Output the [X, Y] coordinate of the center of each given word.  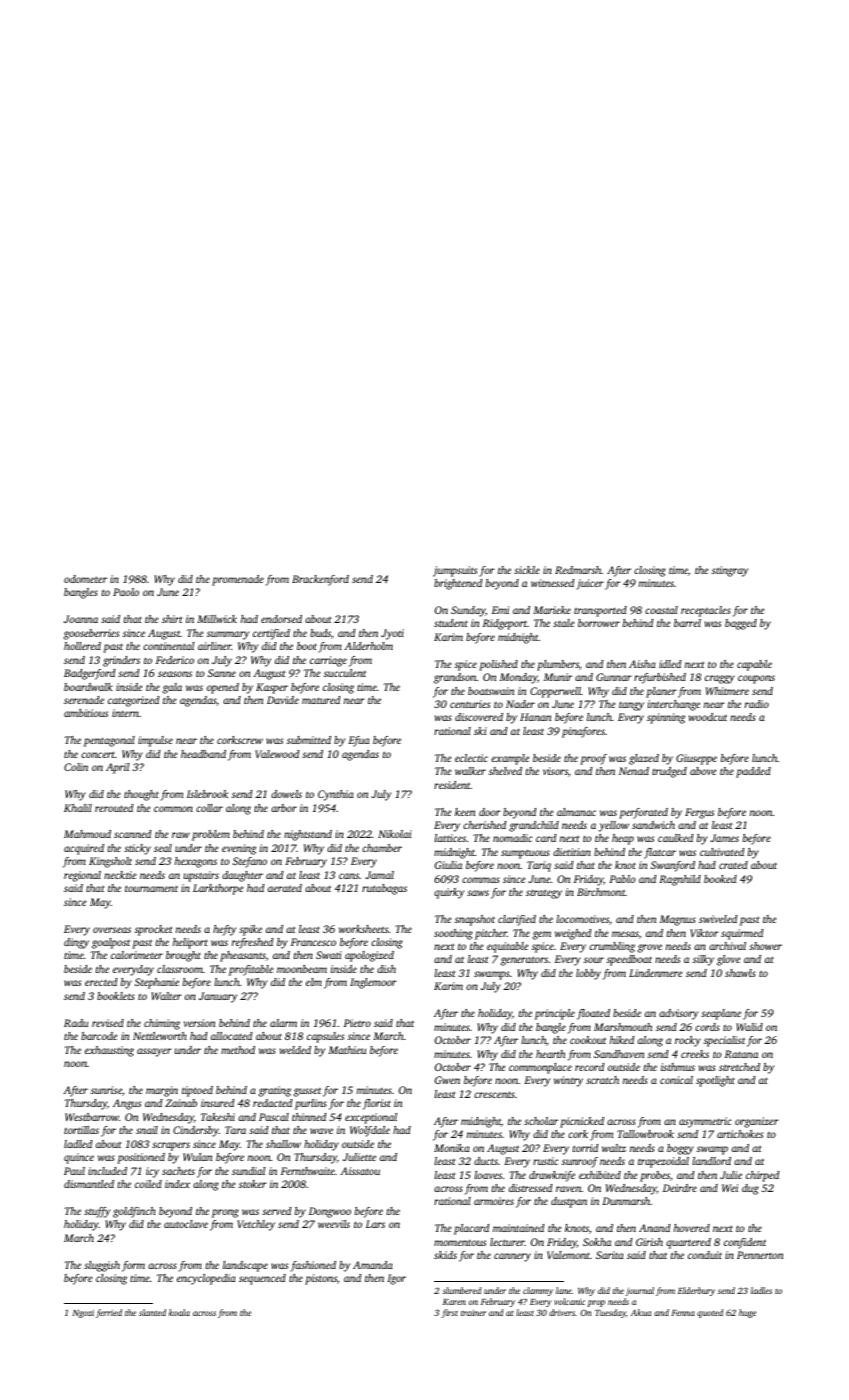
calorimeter [137, 955]
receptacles [706, 611]
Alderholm [368, 646]
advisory [678, 1014]
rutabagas [384, 889]
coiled [148, 1184]
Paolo [126, 592]
